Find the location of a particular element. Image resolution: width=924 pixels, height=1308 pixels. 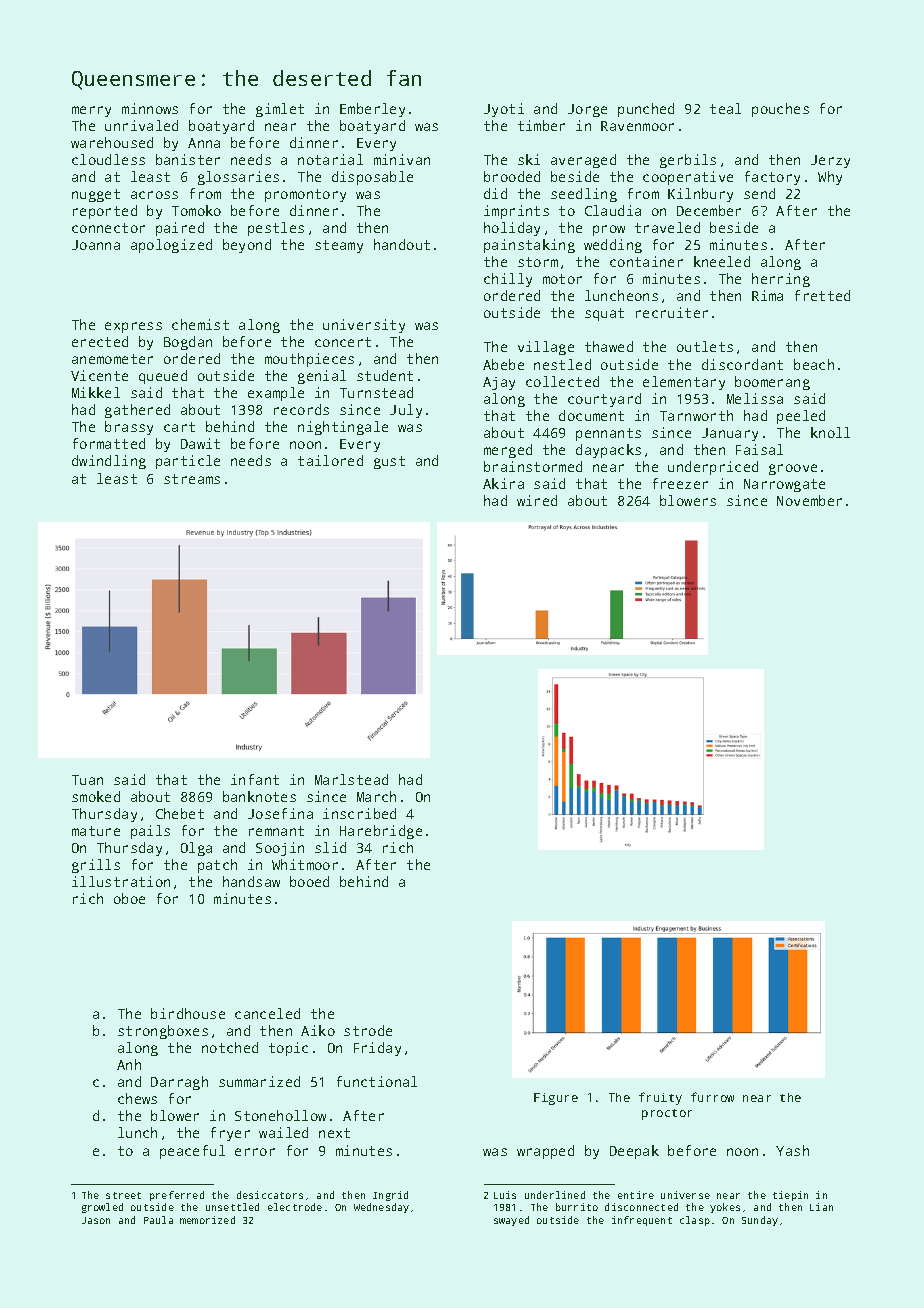

handsaw is located at coordinates (251, 881).
